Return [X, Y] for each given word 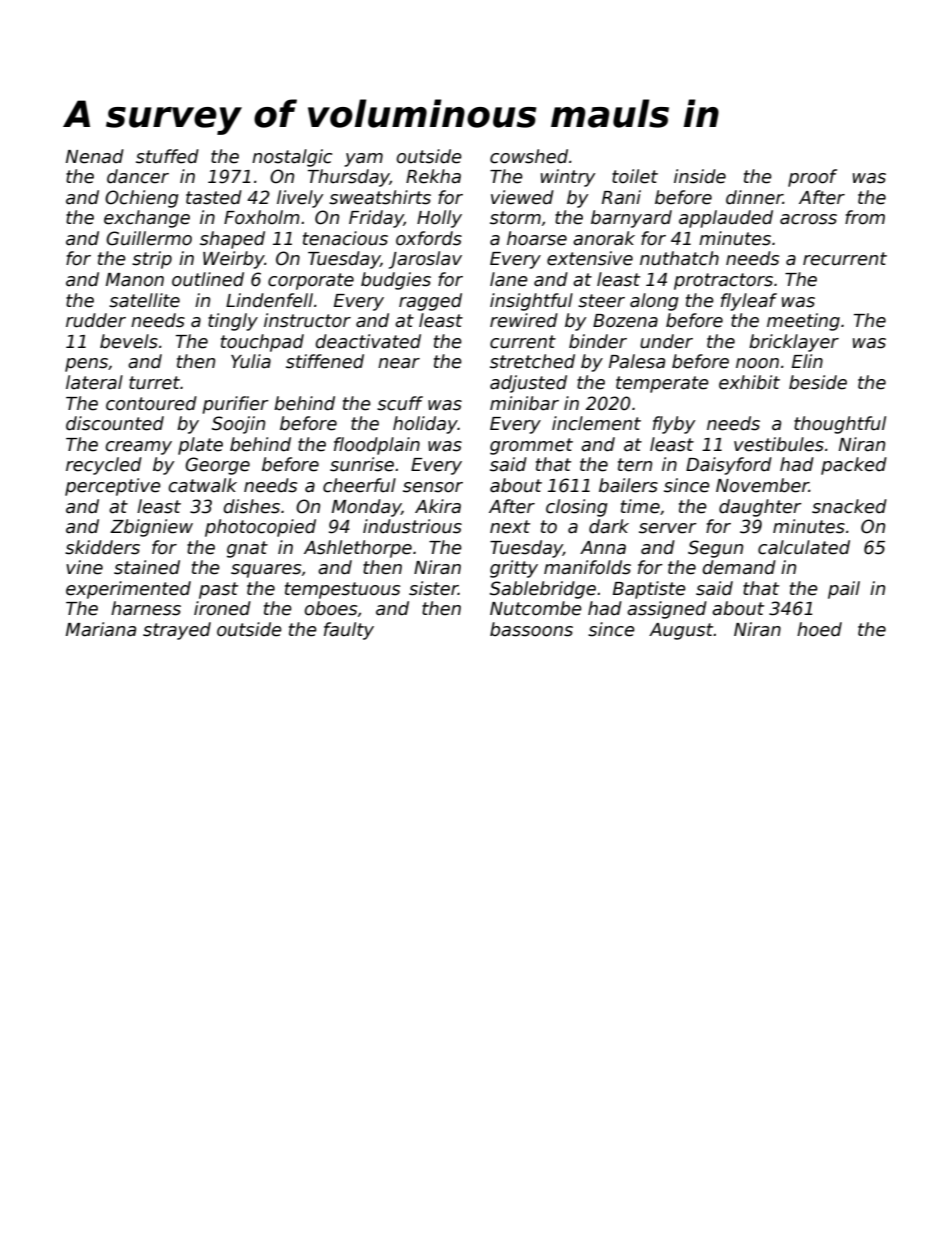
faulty [349, 631]
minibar [524, 403]
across [808, 219]
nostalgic [292, 158]
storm [515, 218]
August [681, 631]
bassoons [531, 629]
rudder [96, 320]
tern [635, 465]
